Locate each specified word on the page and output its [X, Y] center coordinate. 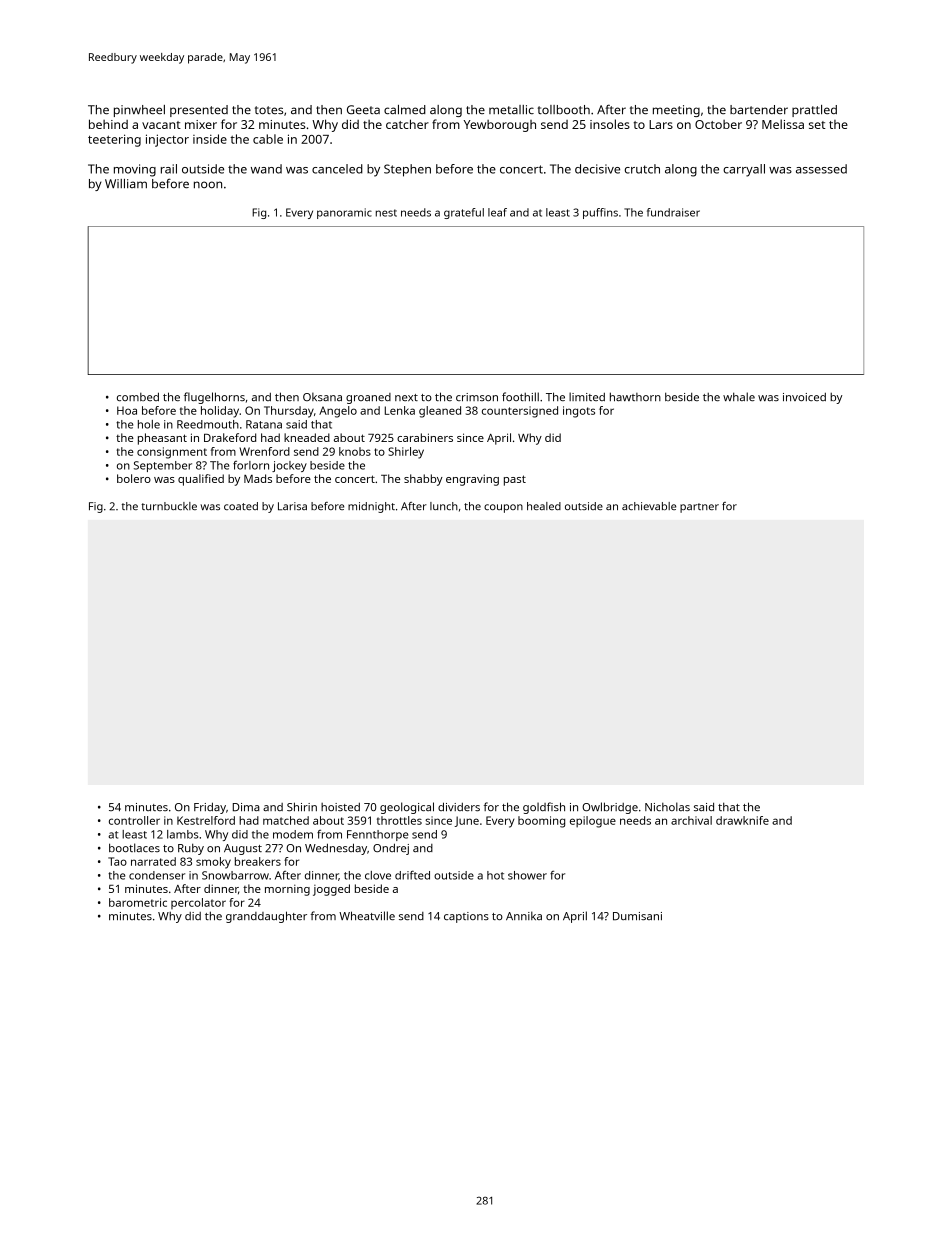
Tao [117, 861]
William [126, 183]
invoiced [804, 397]
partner [699, 508]
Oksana [322, 396]
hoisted [340, 807]
